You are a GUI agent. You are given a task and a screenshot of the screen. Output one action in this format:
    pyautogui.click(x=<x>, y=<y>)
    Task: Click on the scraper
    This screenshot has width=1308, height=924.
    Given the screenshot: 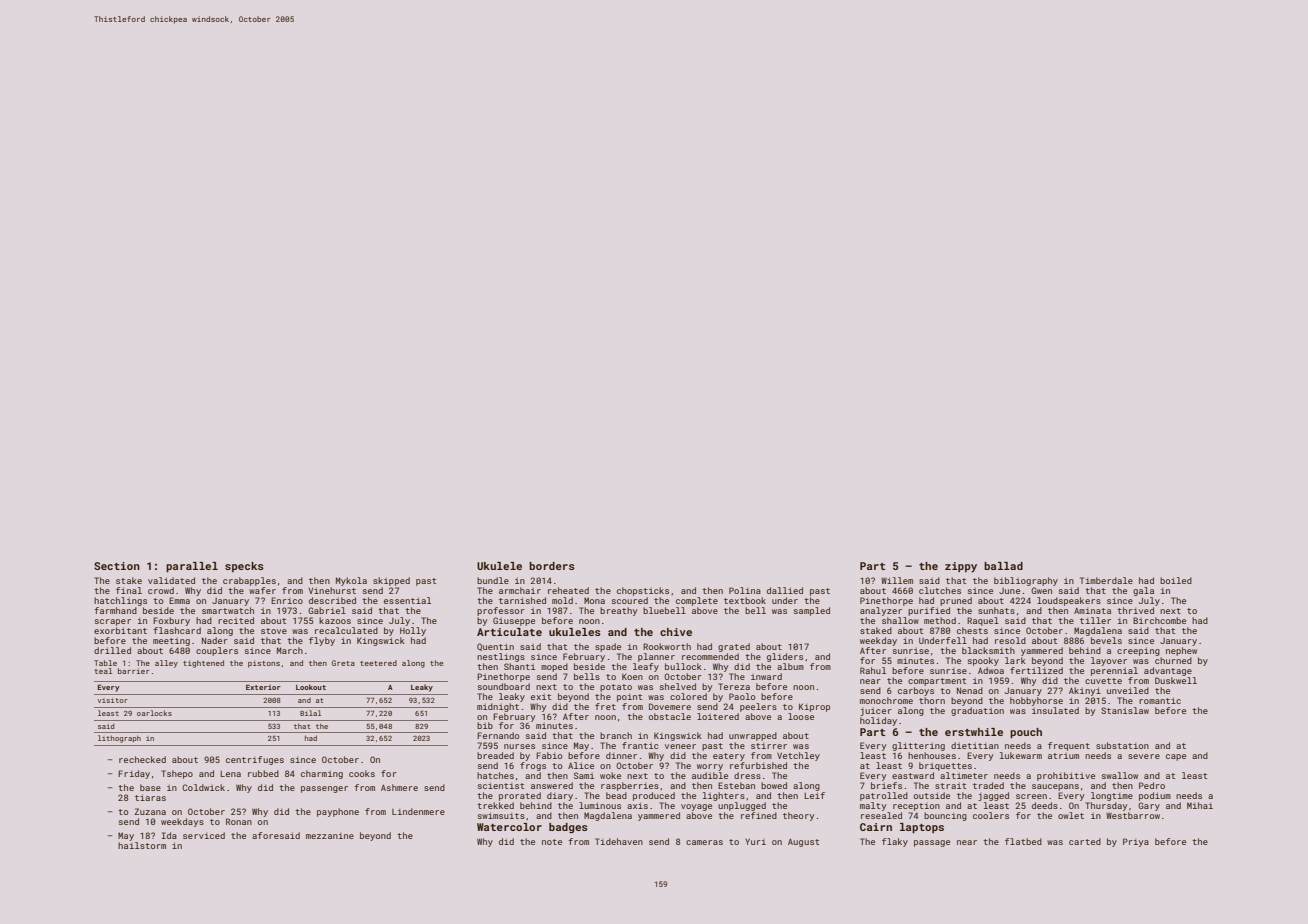 What is the action you would take?
    pyautogui.click(x=113, y=622)
